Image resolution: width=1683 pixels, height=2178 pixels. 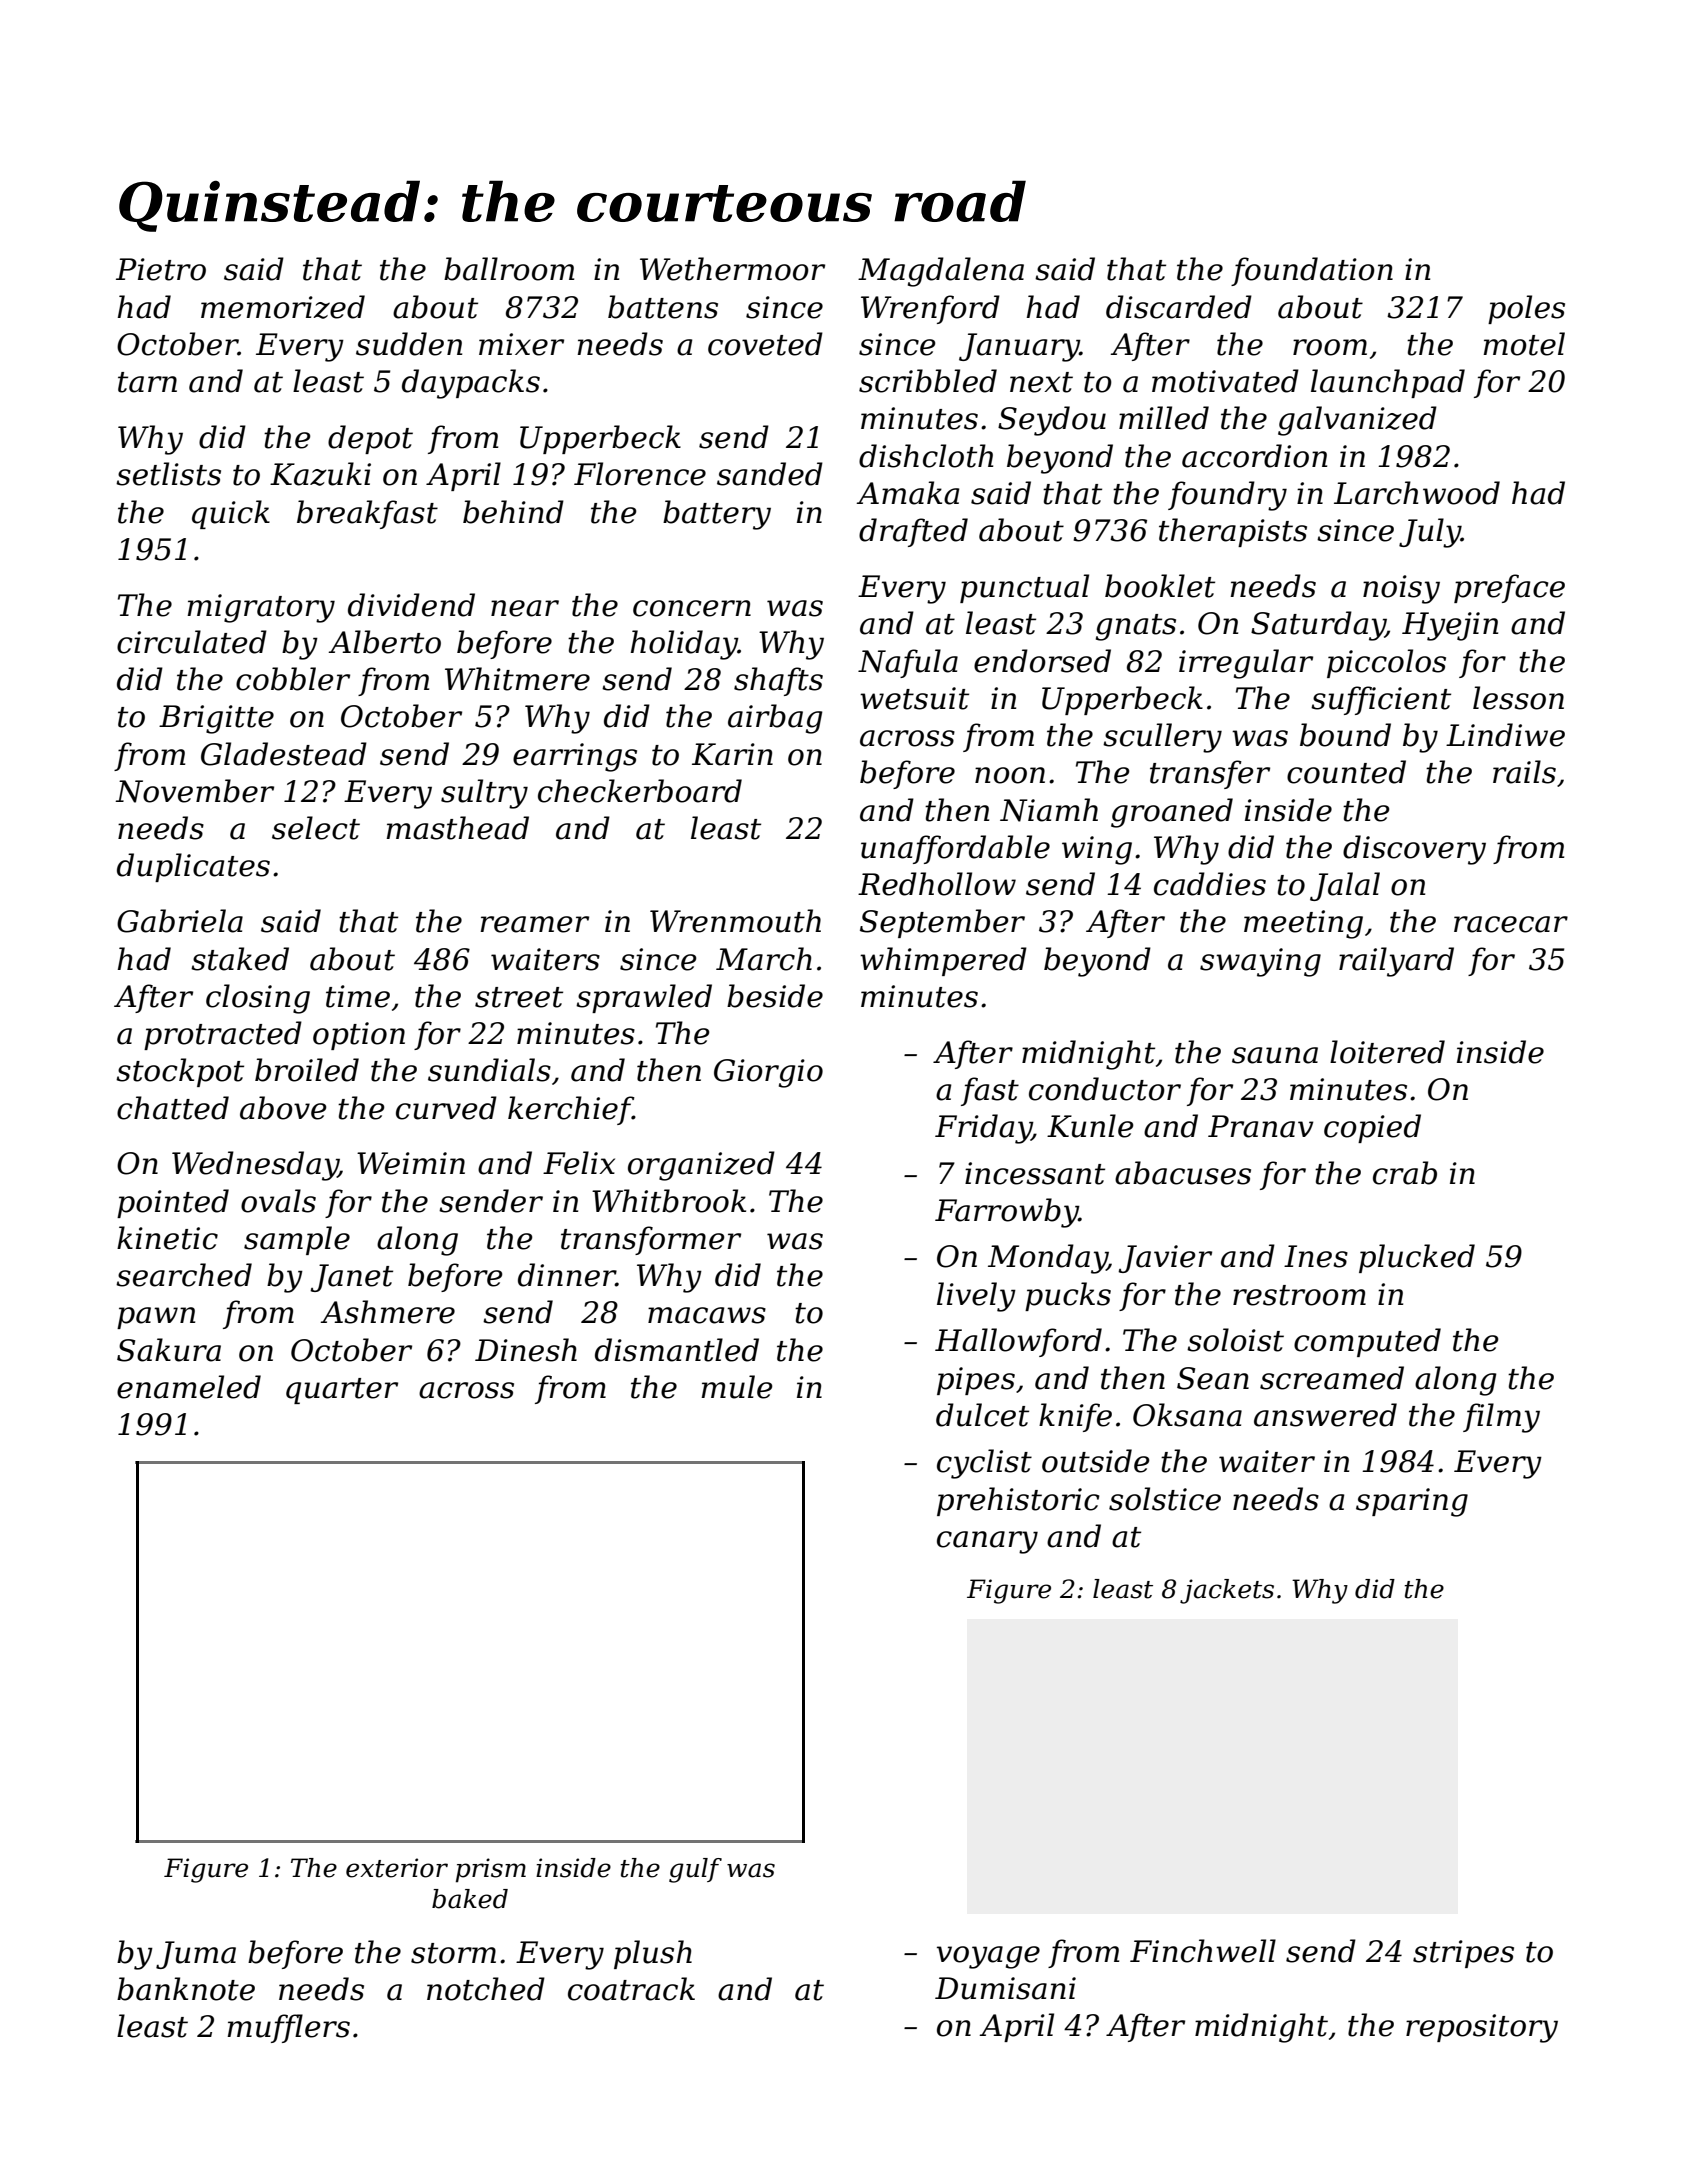 I want to click on holiday, so click(x=684, y=645).
